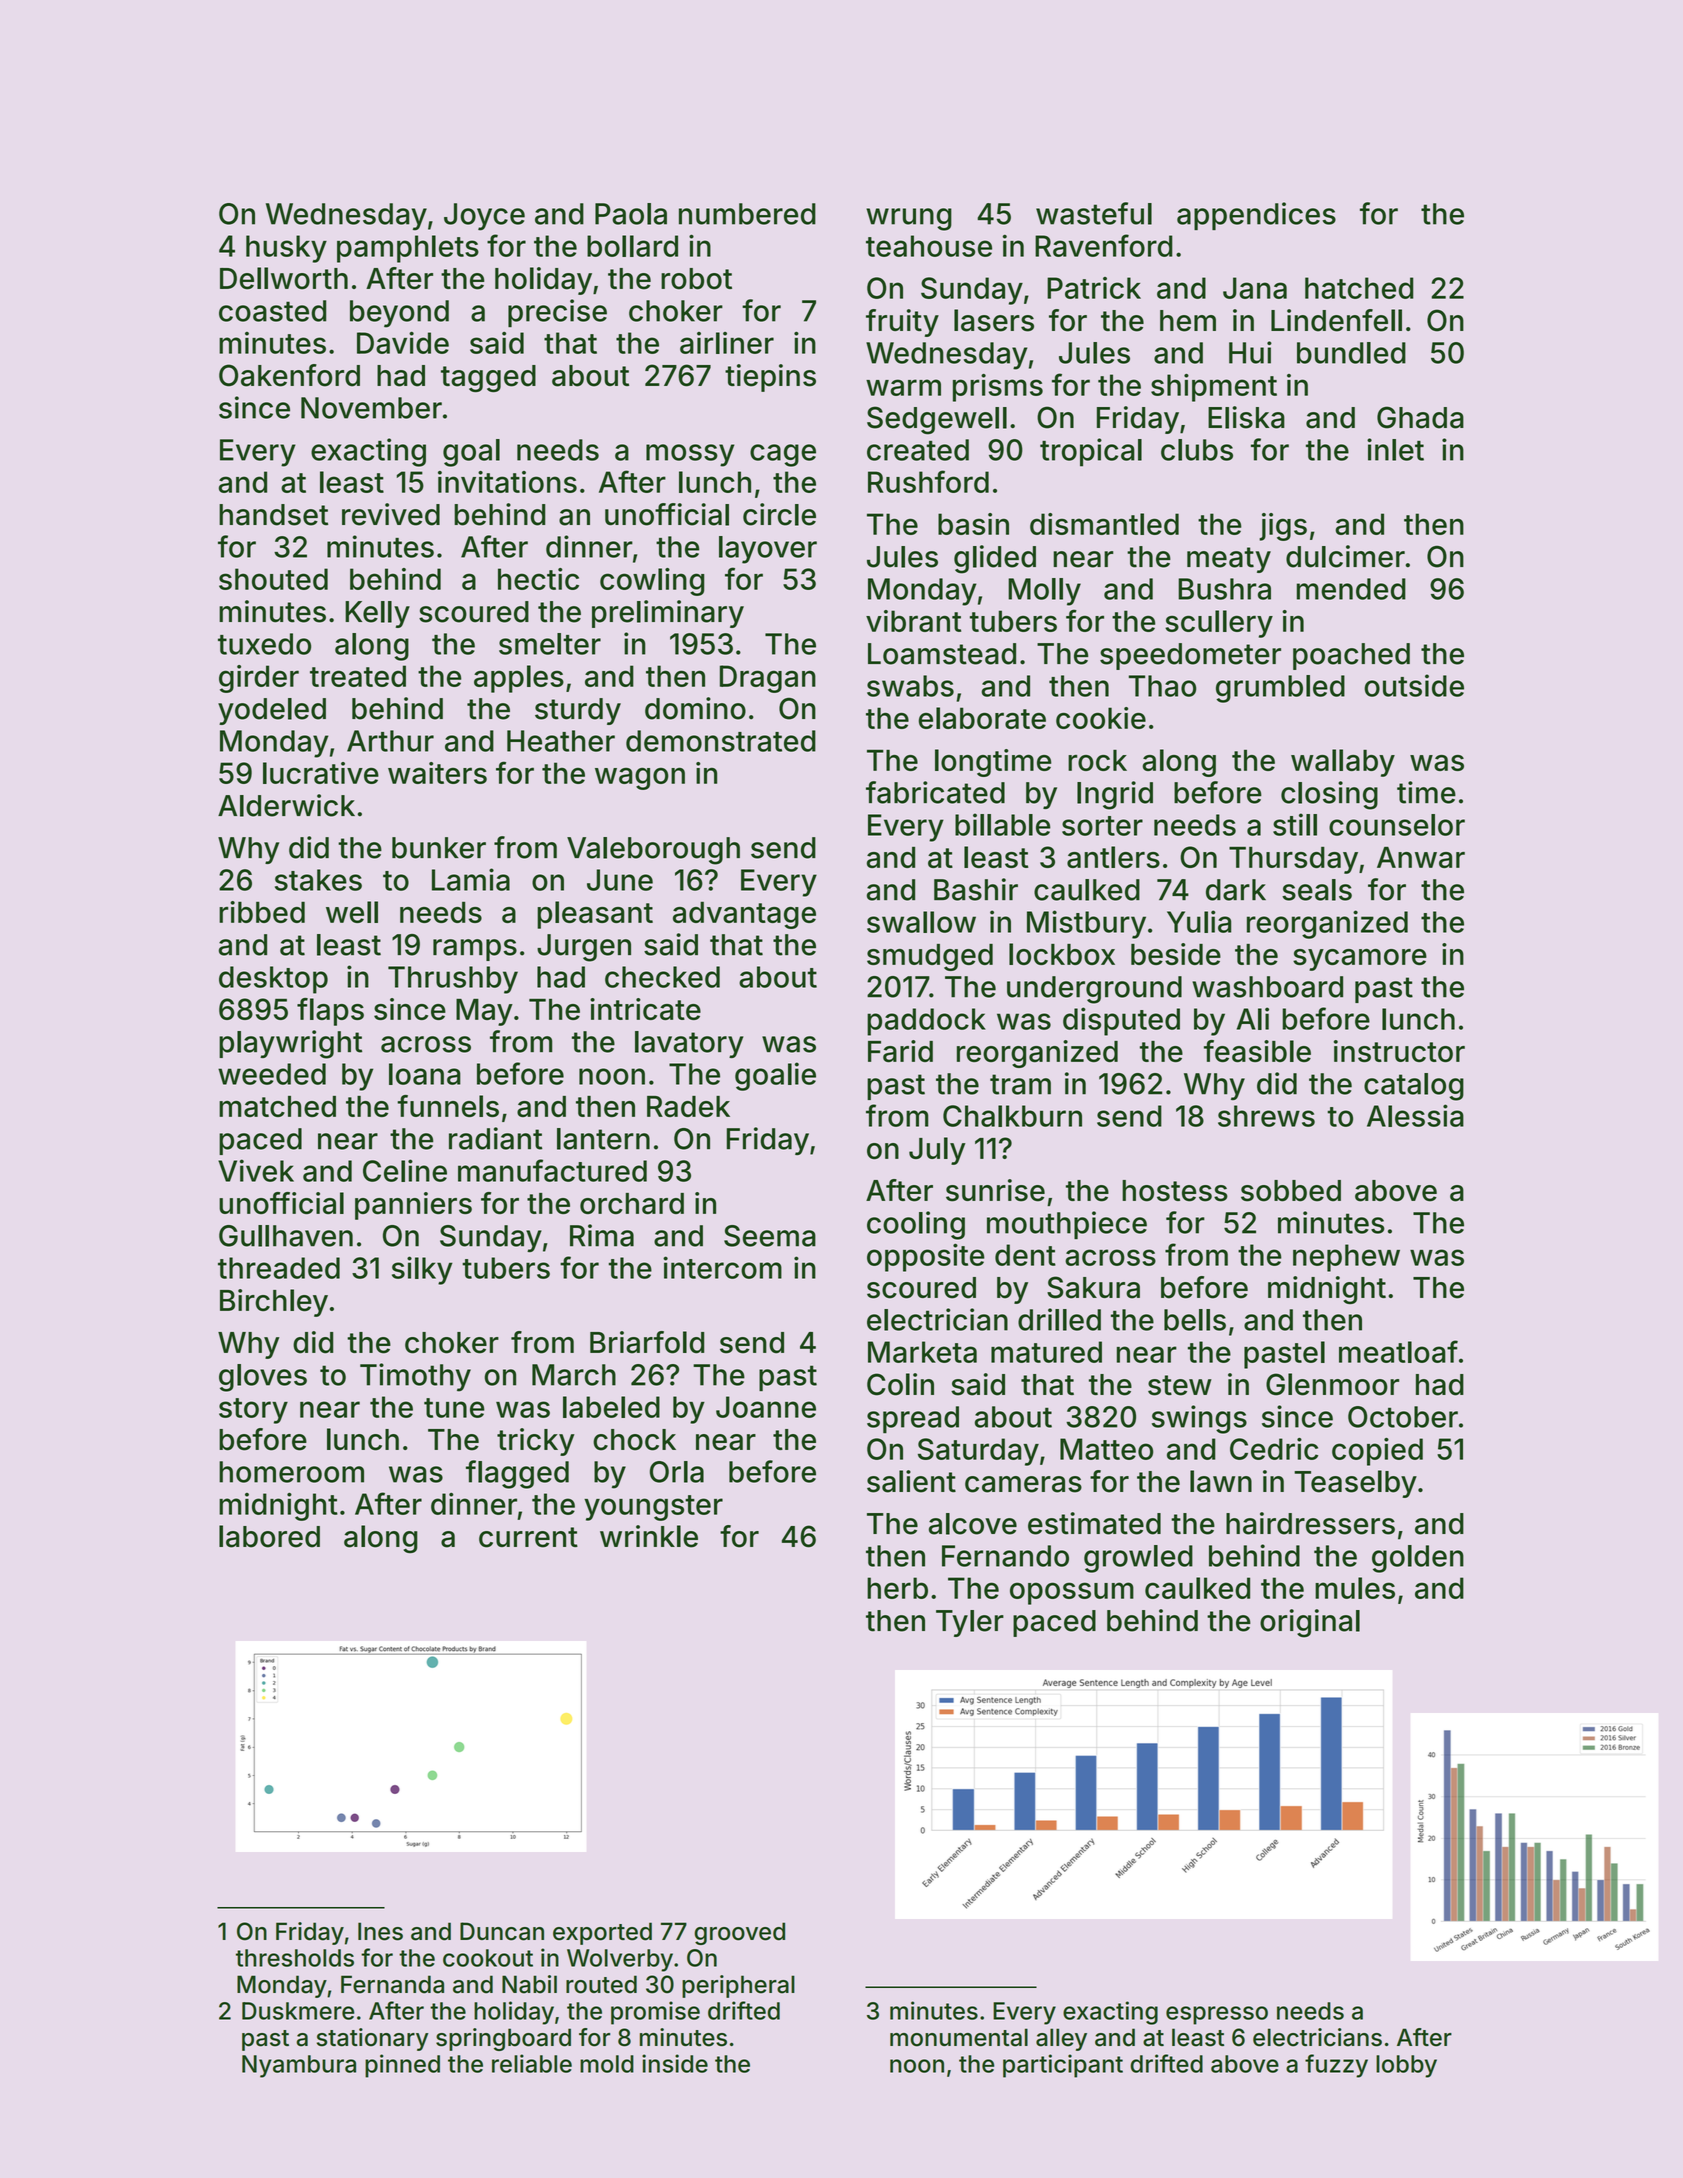  What do you see at coordinates (1420, 417) in the document?
I see `Ghada` at bounding box center [1420, 417].
